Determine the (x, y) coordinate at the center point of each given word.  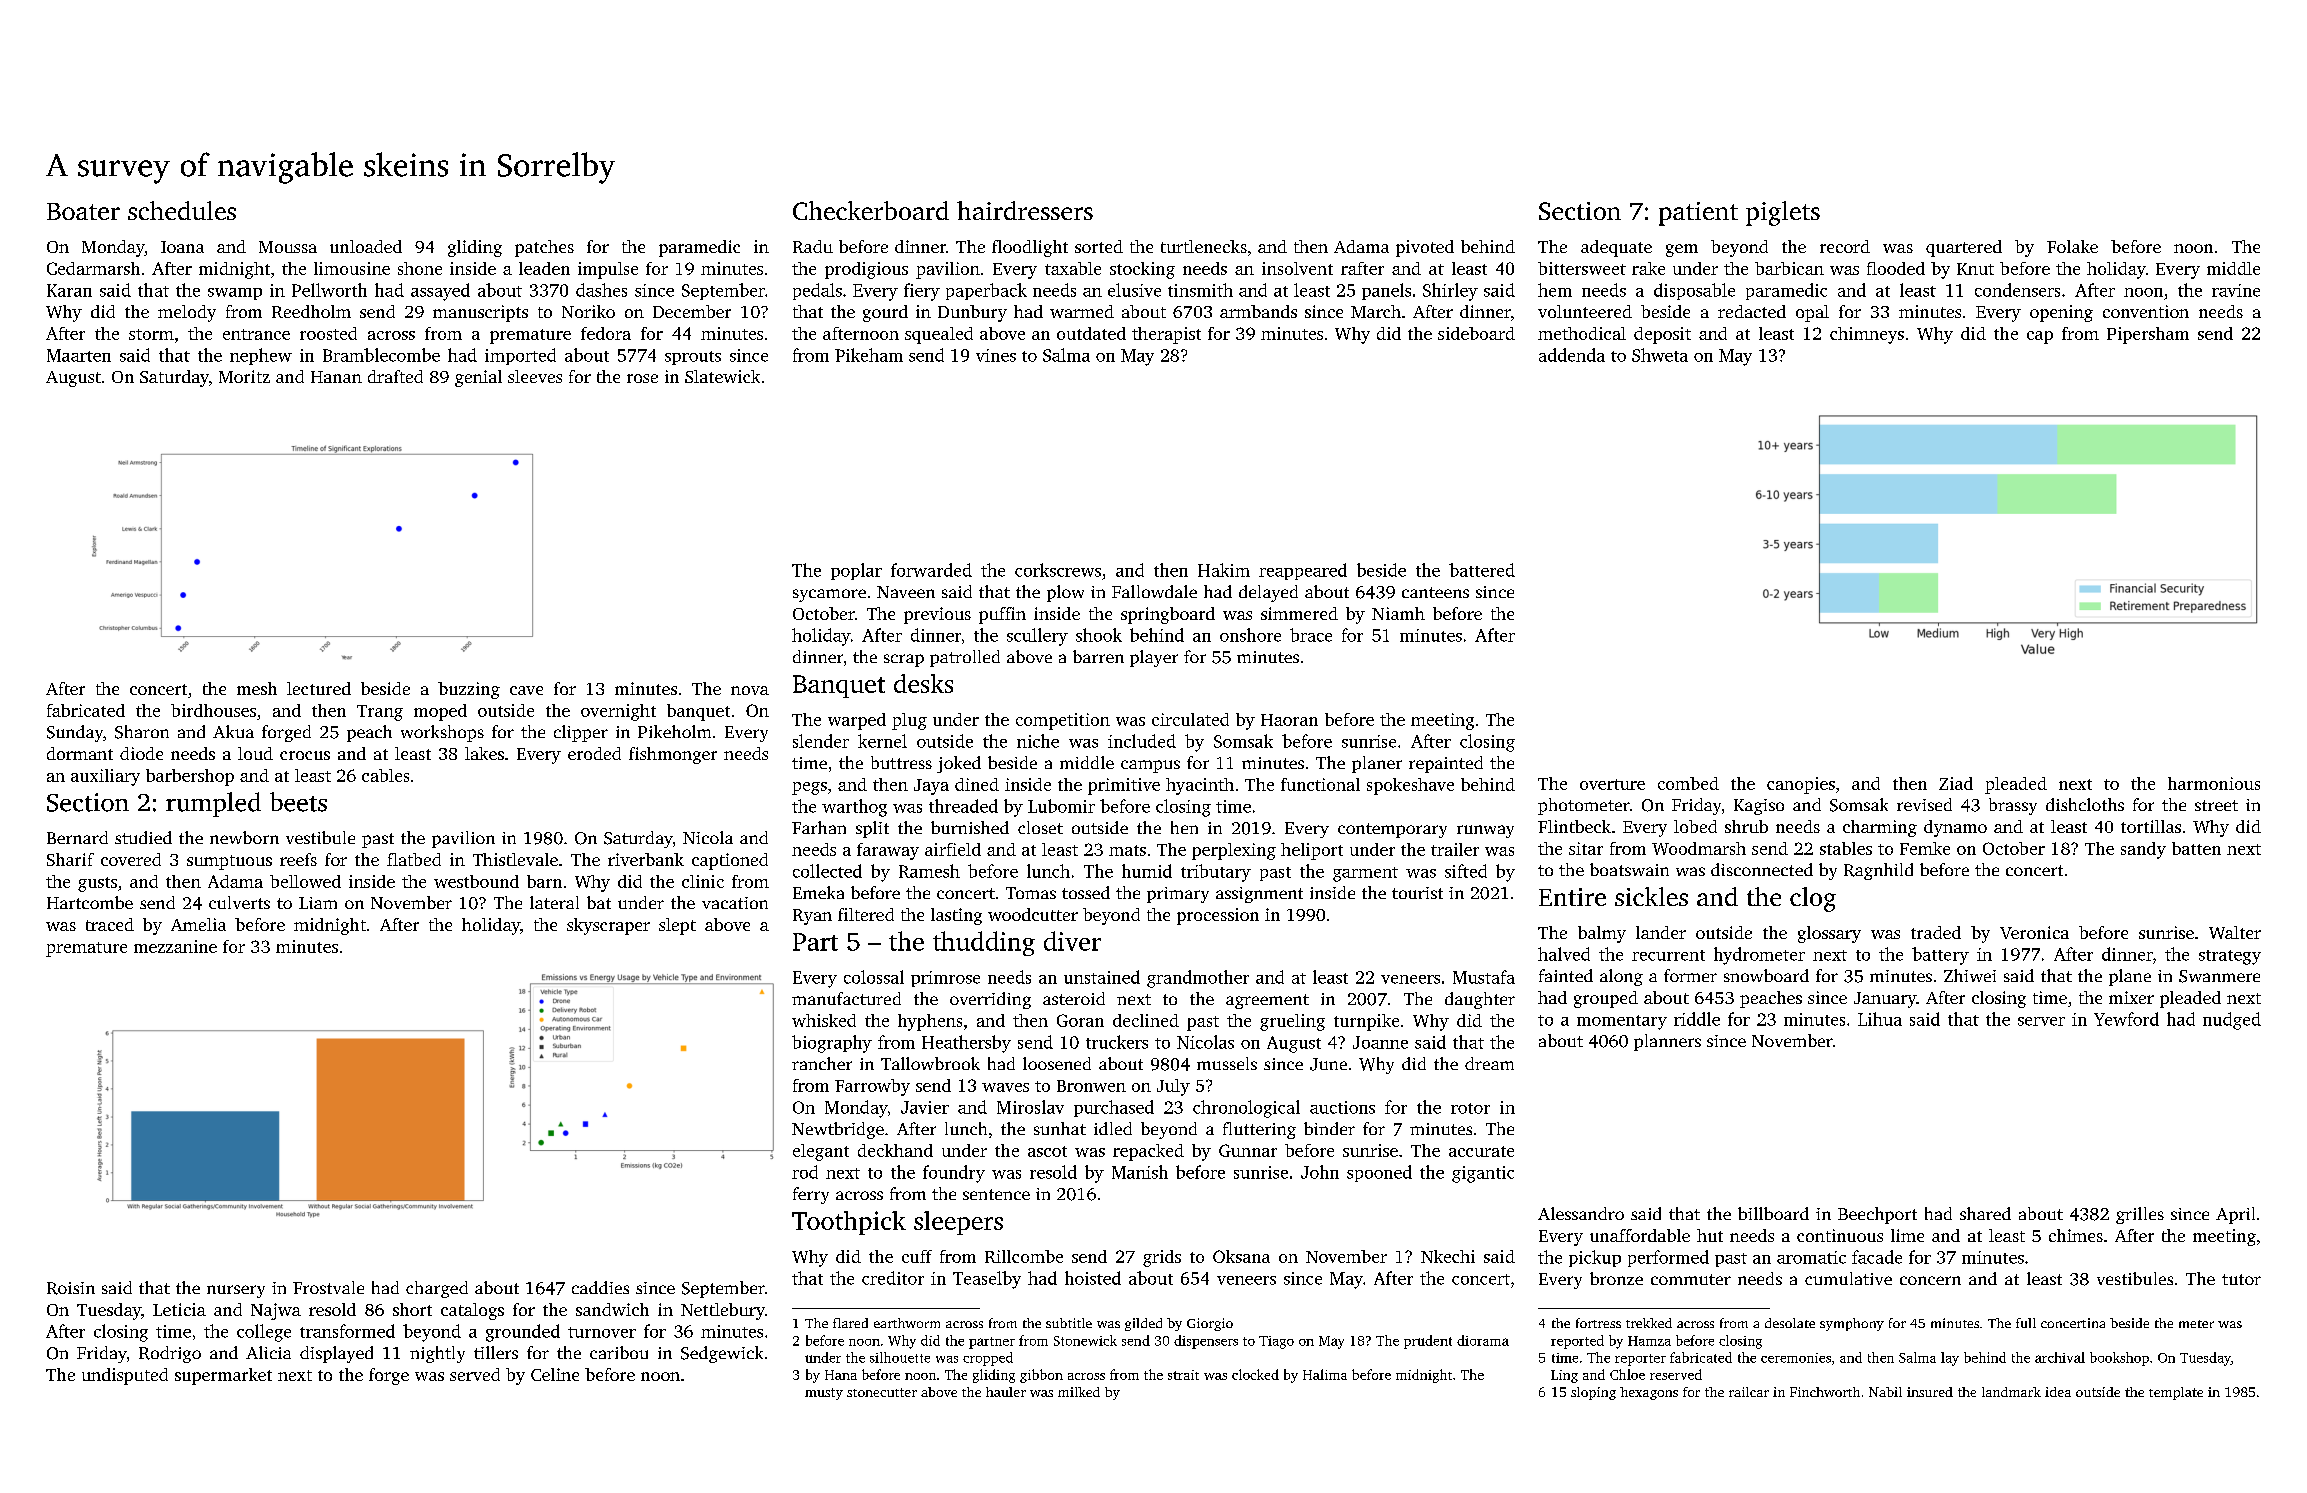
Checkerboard (871, 210)
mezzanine (175, 946)
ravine (2236, 290)
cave (526, 690)
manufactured (846, 998)
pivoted (1425, 248)
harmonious (2214, 783)
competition (1063, 721)
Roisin (71, 1288)
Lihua (1880, 1019)
